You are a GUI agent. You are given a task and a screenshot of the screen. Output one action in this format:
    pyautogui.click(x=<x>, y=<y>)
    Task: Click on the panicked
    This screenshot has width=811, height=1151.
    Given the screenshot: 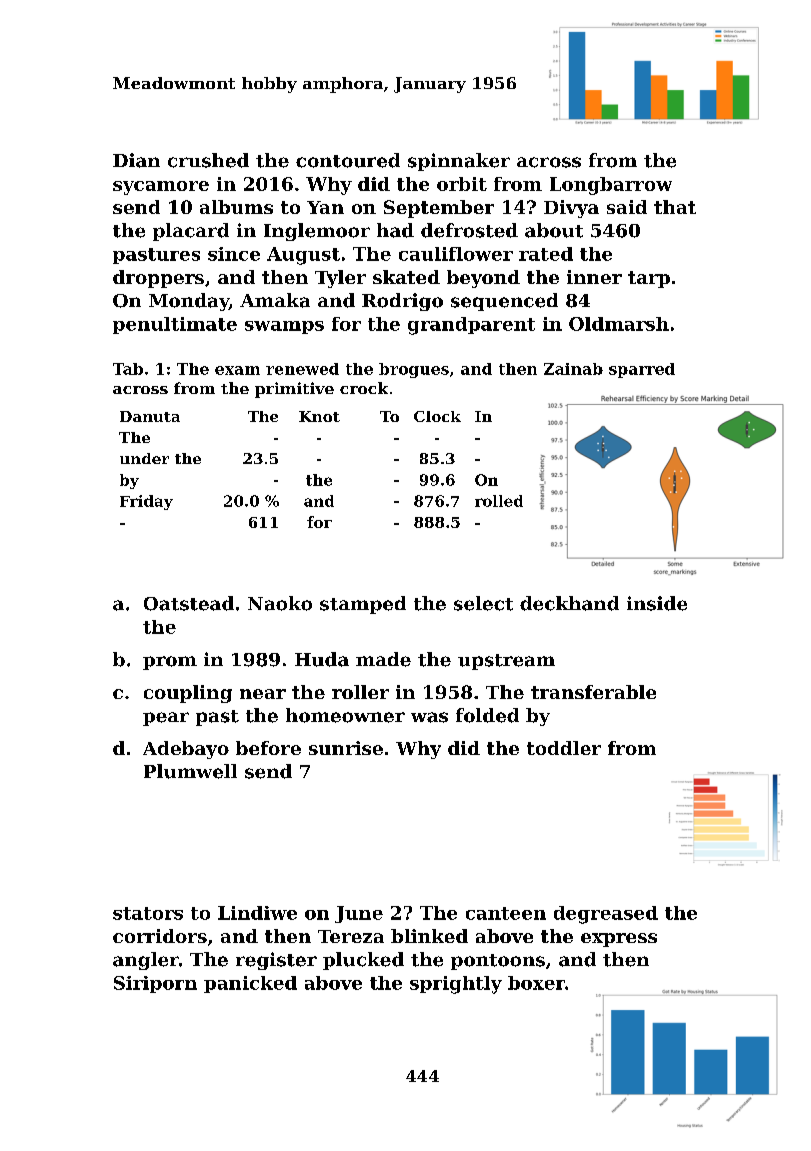 What is the action you would take?
    pyautogui.click(x=250, y=984)
